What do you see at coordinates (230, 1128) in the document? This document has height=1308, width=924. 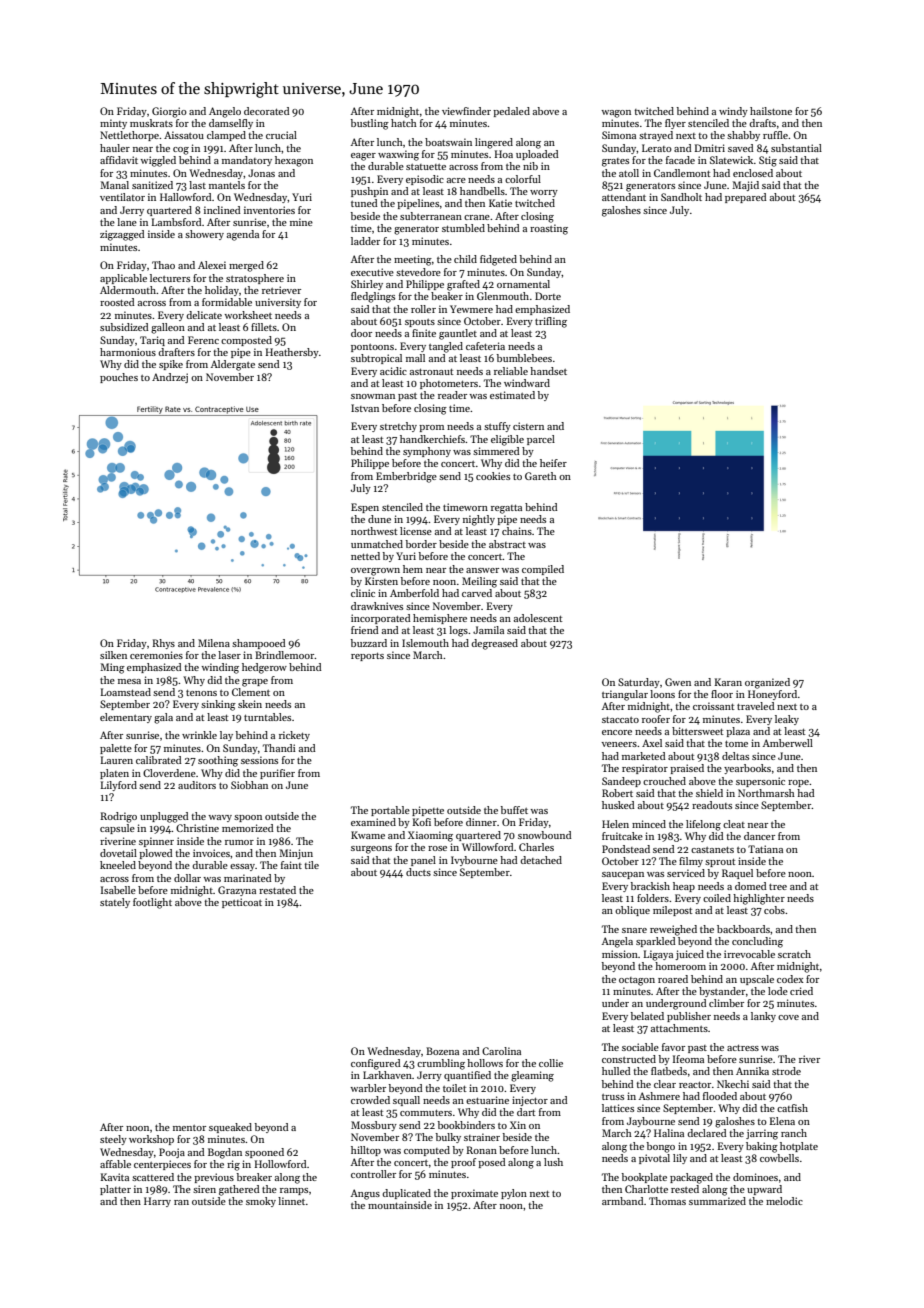 I see `squeaked` at bounding box center [230, 1128].
